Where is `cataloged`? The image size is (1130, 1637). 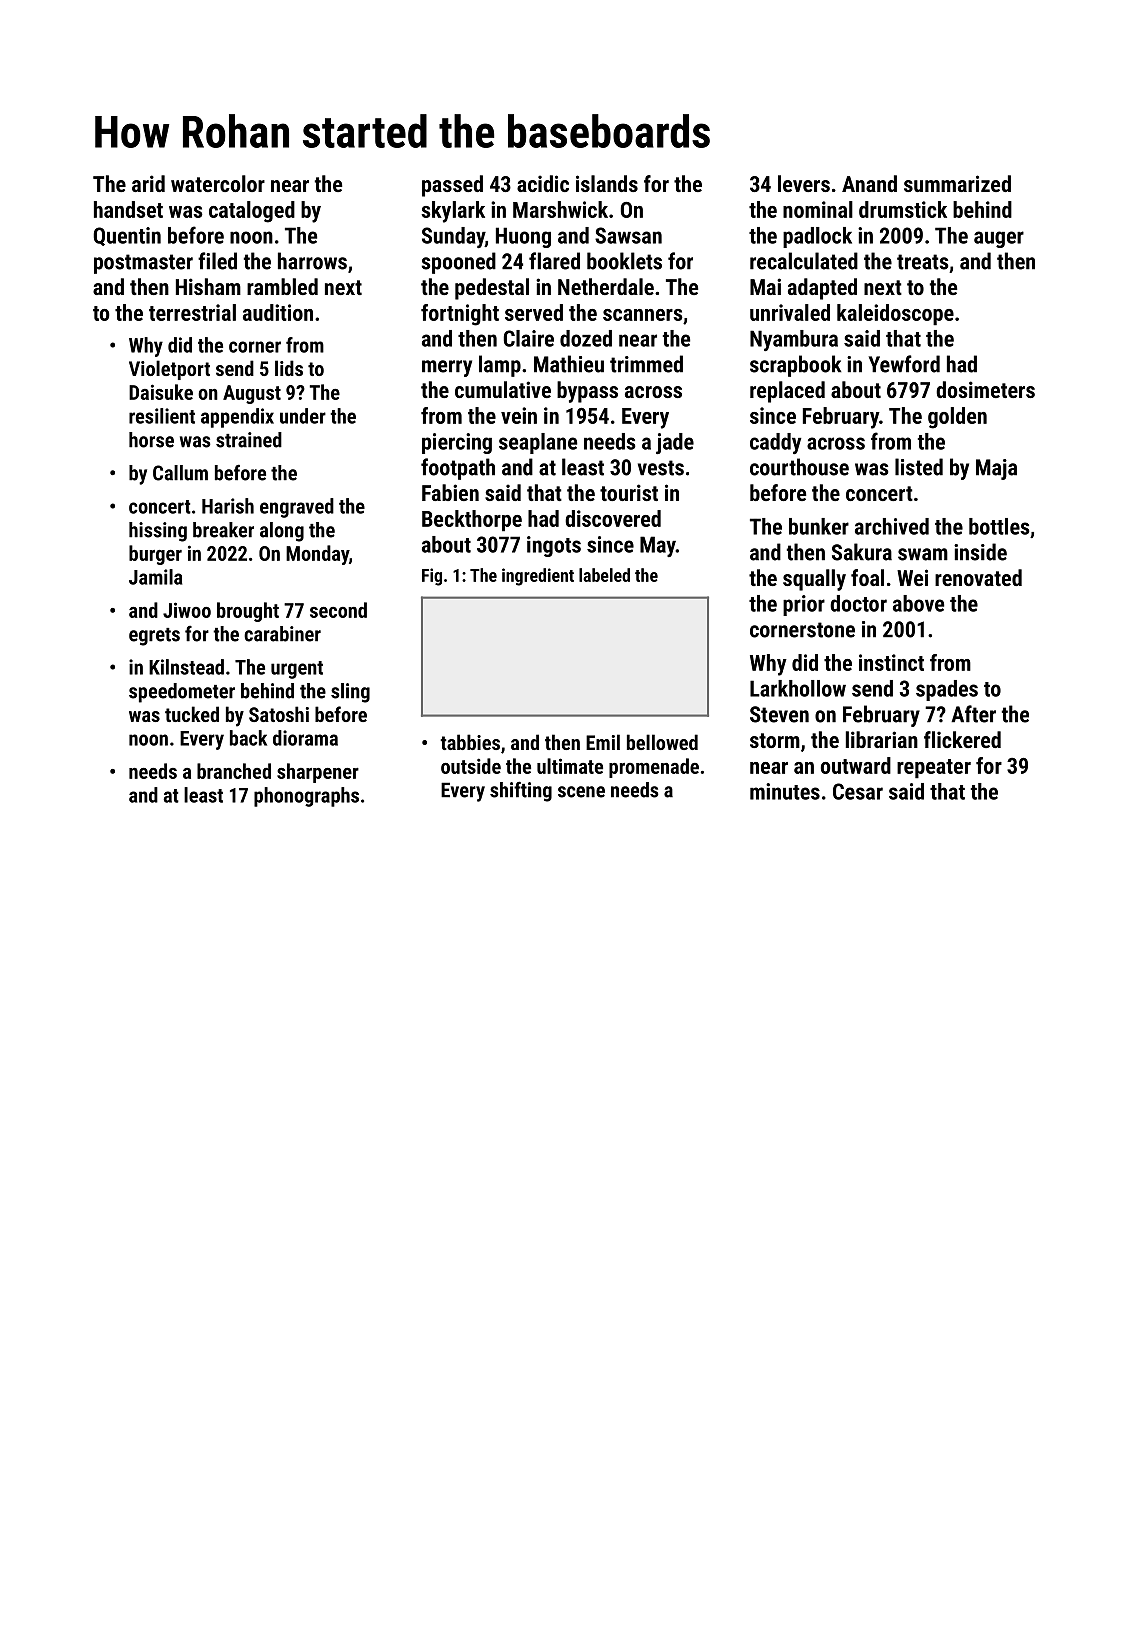 cataloged is located at coordinates (252, 212).
